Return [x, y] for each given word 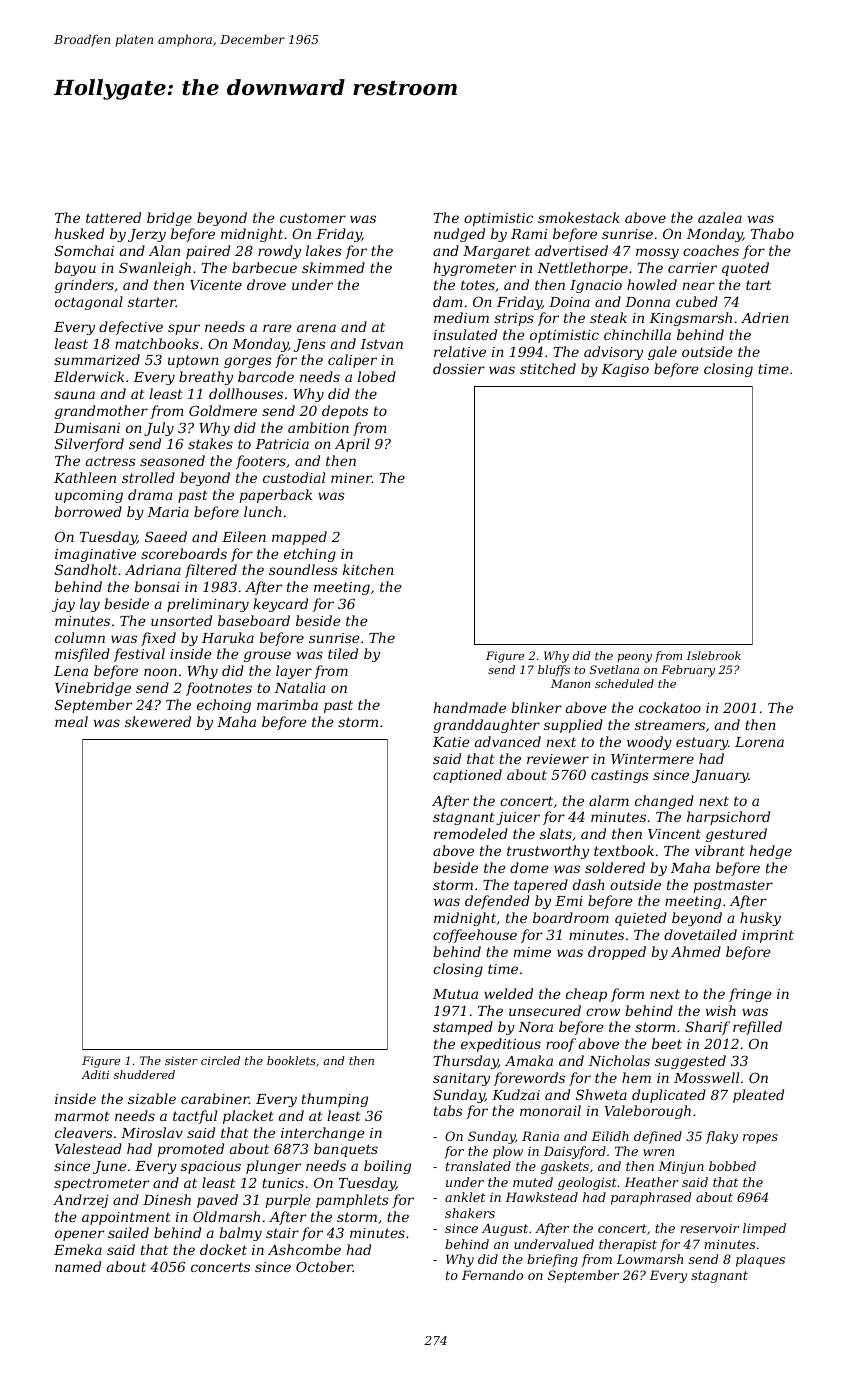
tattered [113, 217]
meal [71, 721]
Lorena [759, 742]
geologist [587, 1183]
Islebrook [714, 655]
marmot [82, 1116]
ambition [318, 427]
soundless [303, 569]
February [688, 671]
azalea [720, 218]
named [78, 1266]
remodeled [471, 833]
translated [478, 1166]
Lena [71, 671]
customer [313, 218]
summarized [97, 360]
